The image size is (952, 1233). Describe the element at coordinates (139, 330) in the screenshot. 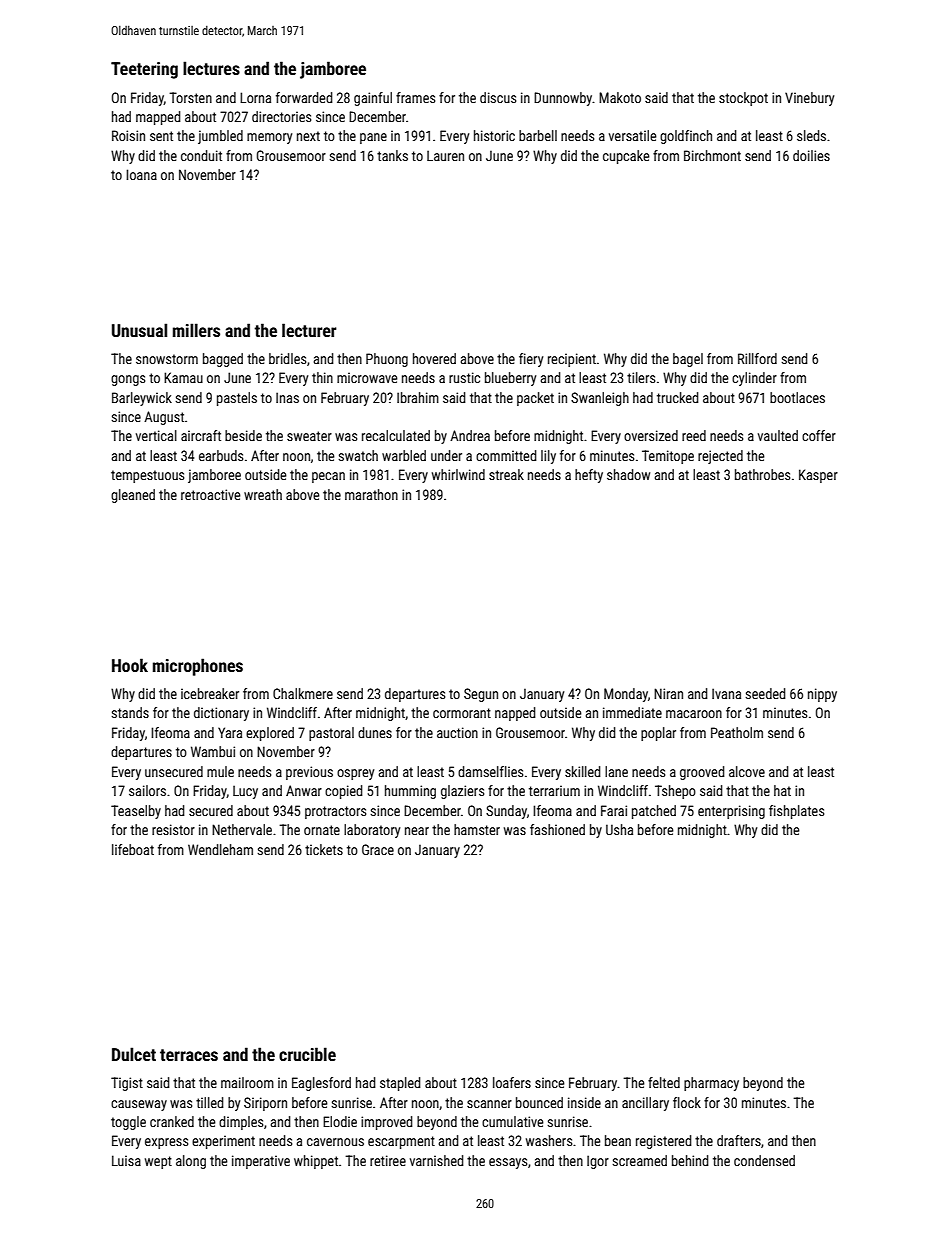

I see `Unusual` at that location.
